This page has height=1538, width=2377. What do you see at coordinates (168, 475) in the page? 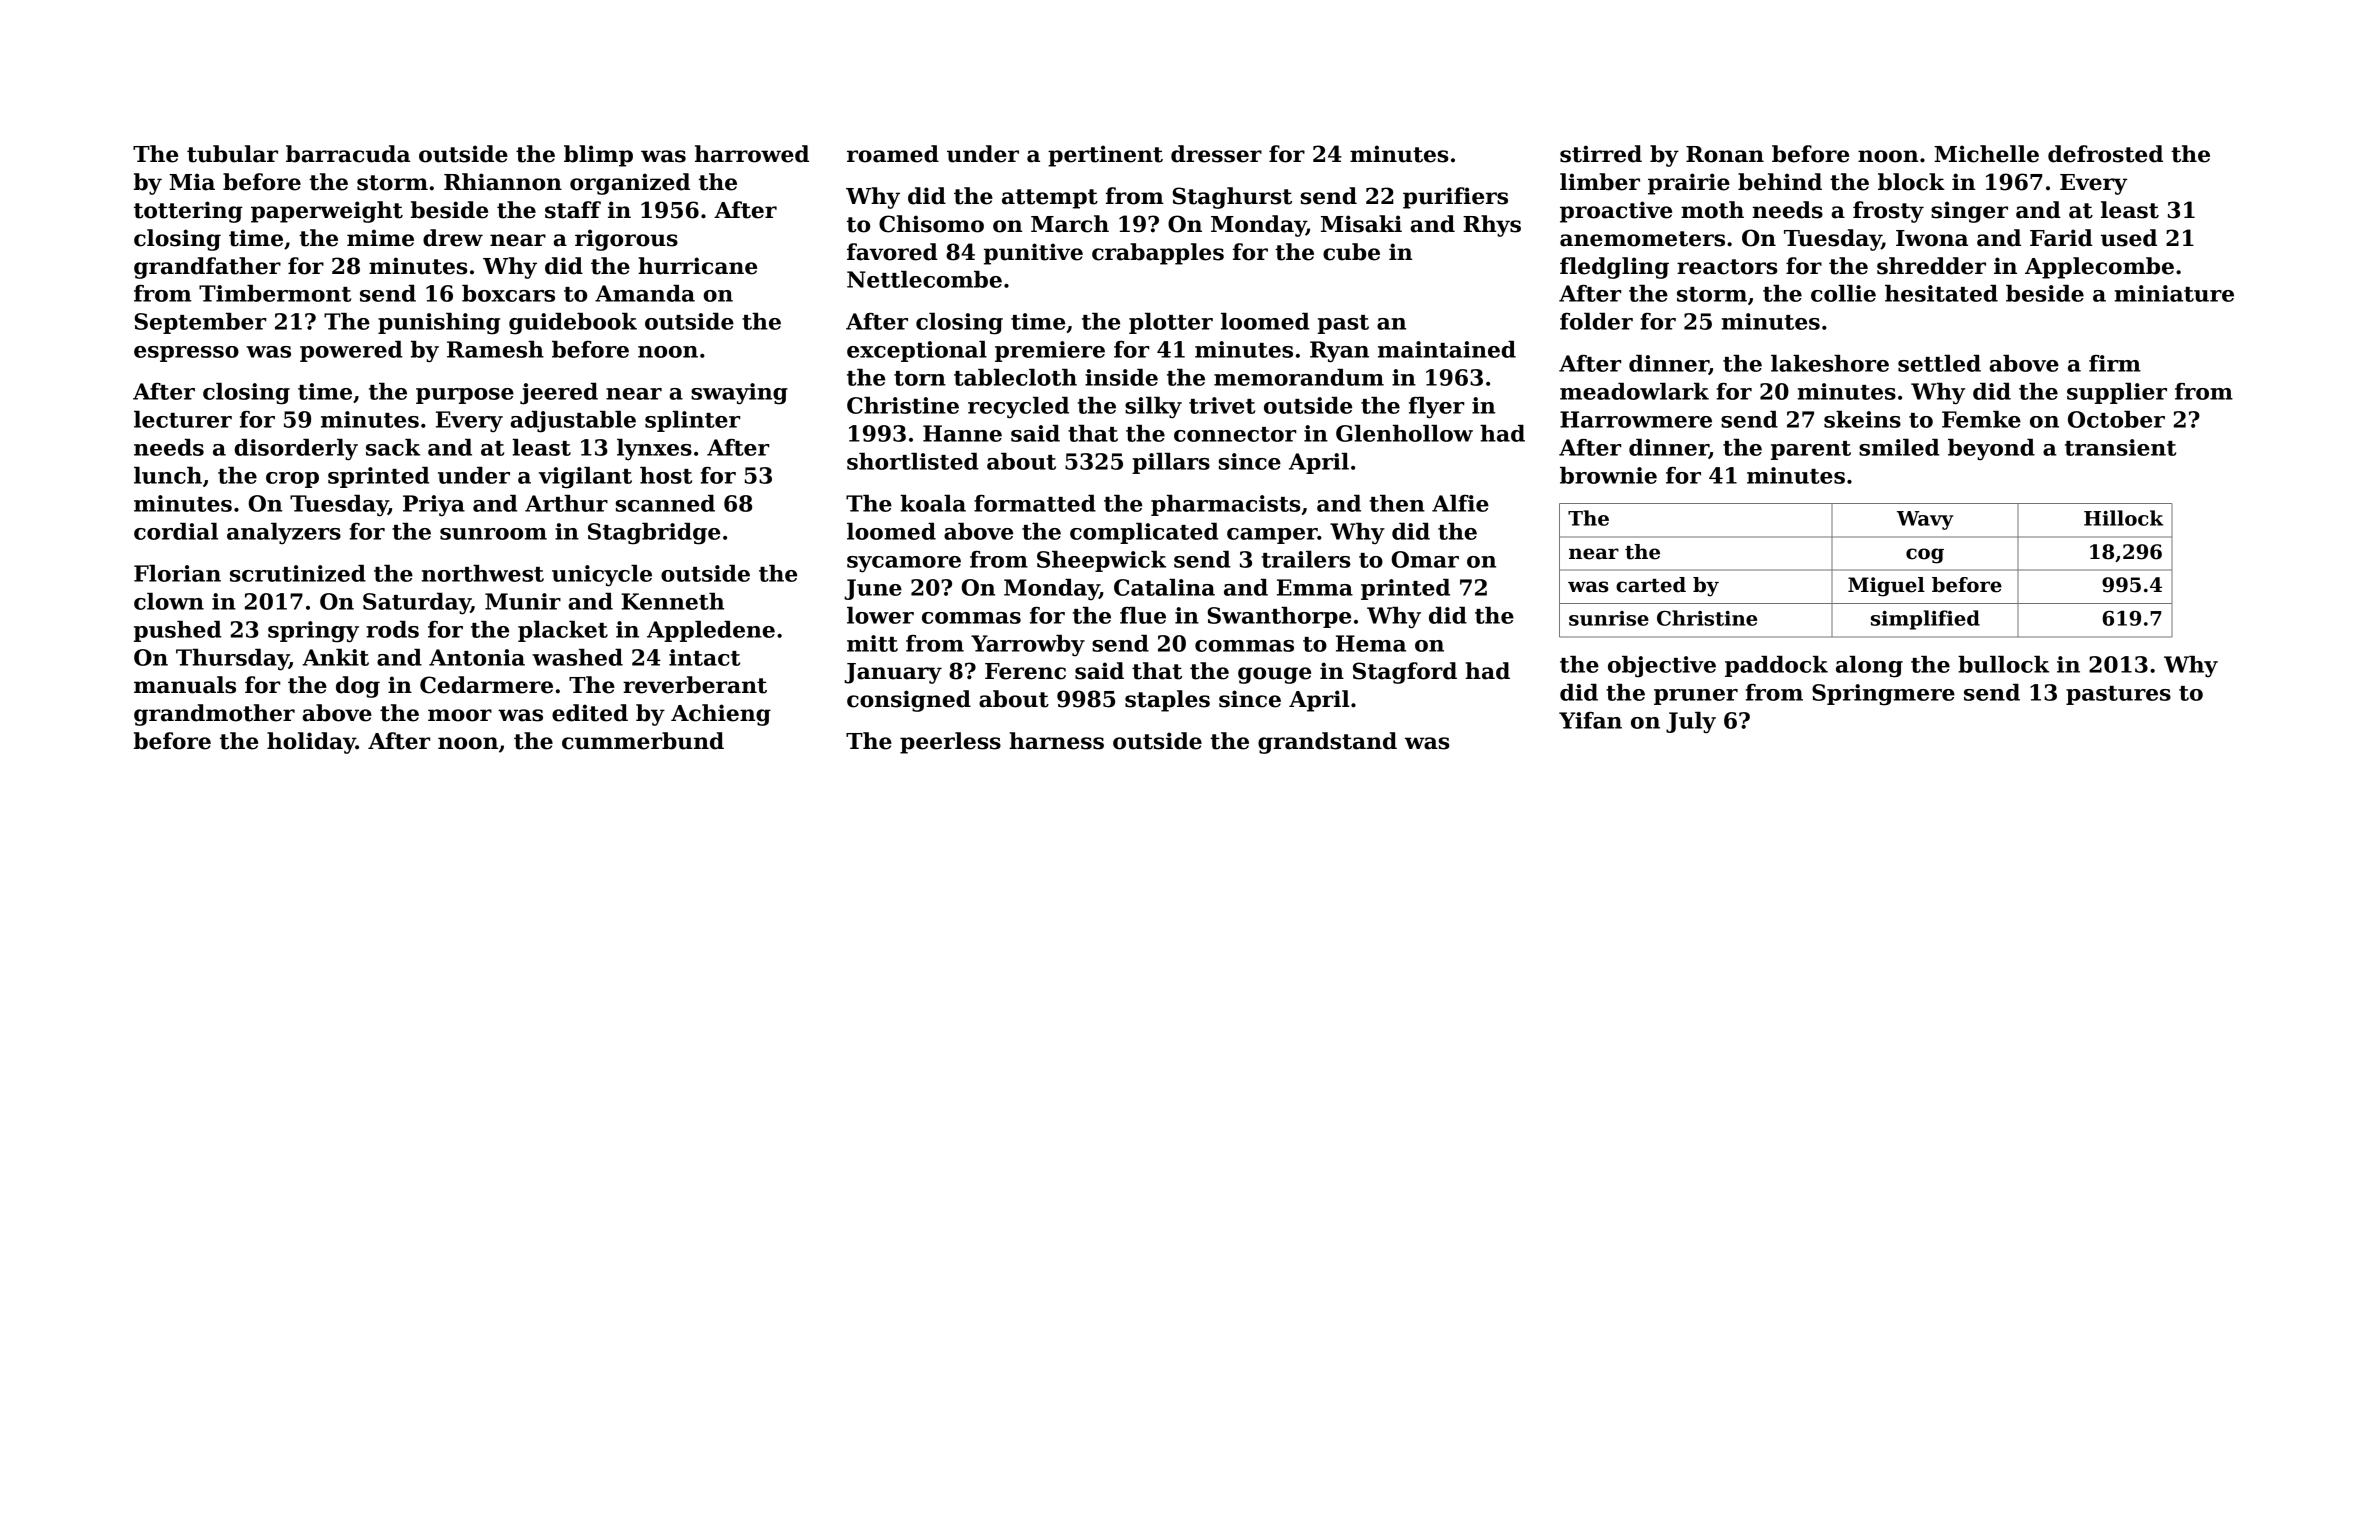
I see `lunch` at bounding box center [168, 475].
